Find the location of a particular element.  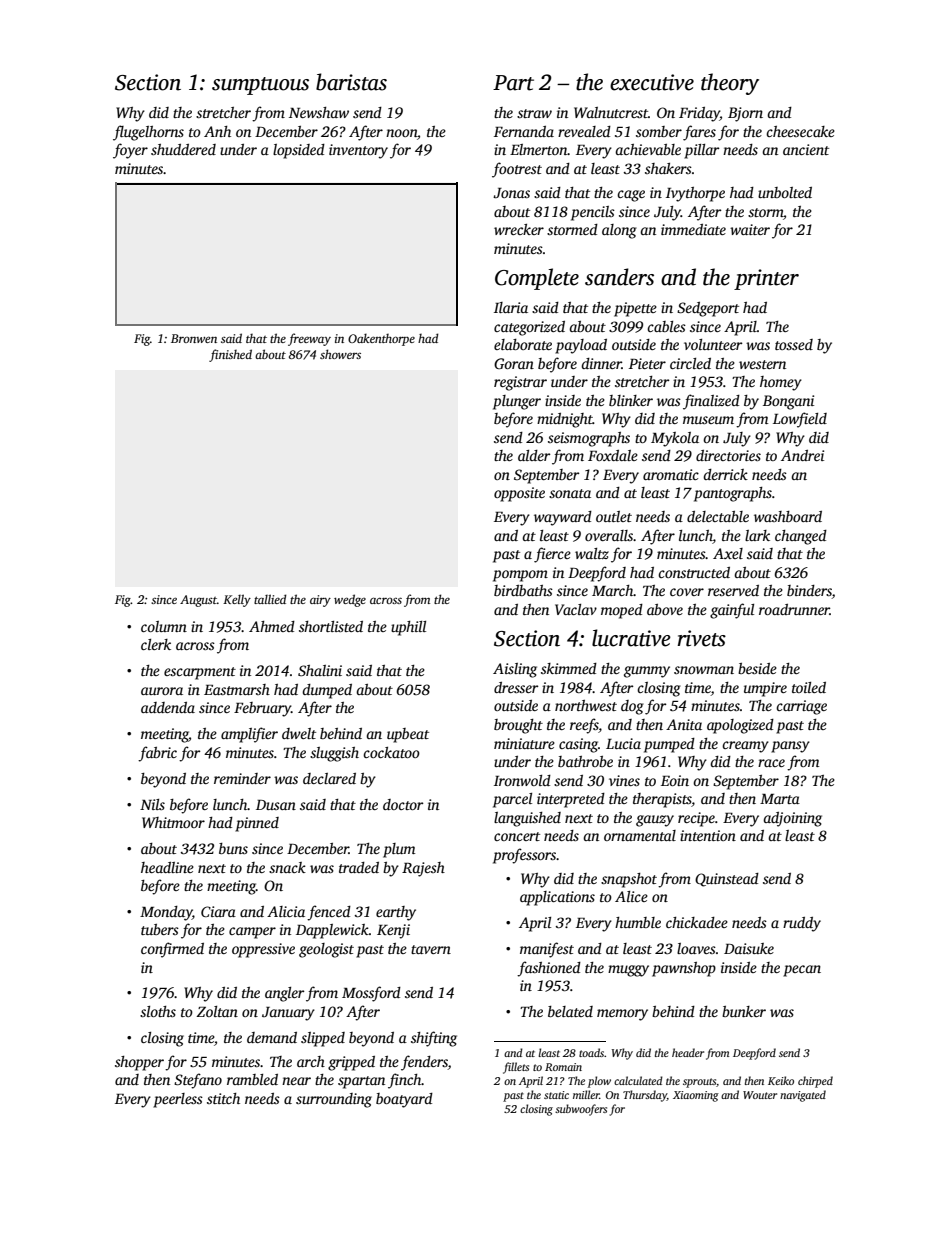

Quinstead is located at coordinates (727, 880).
